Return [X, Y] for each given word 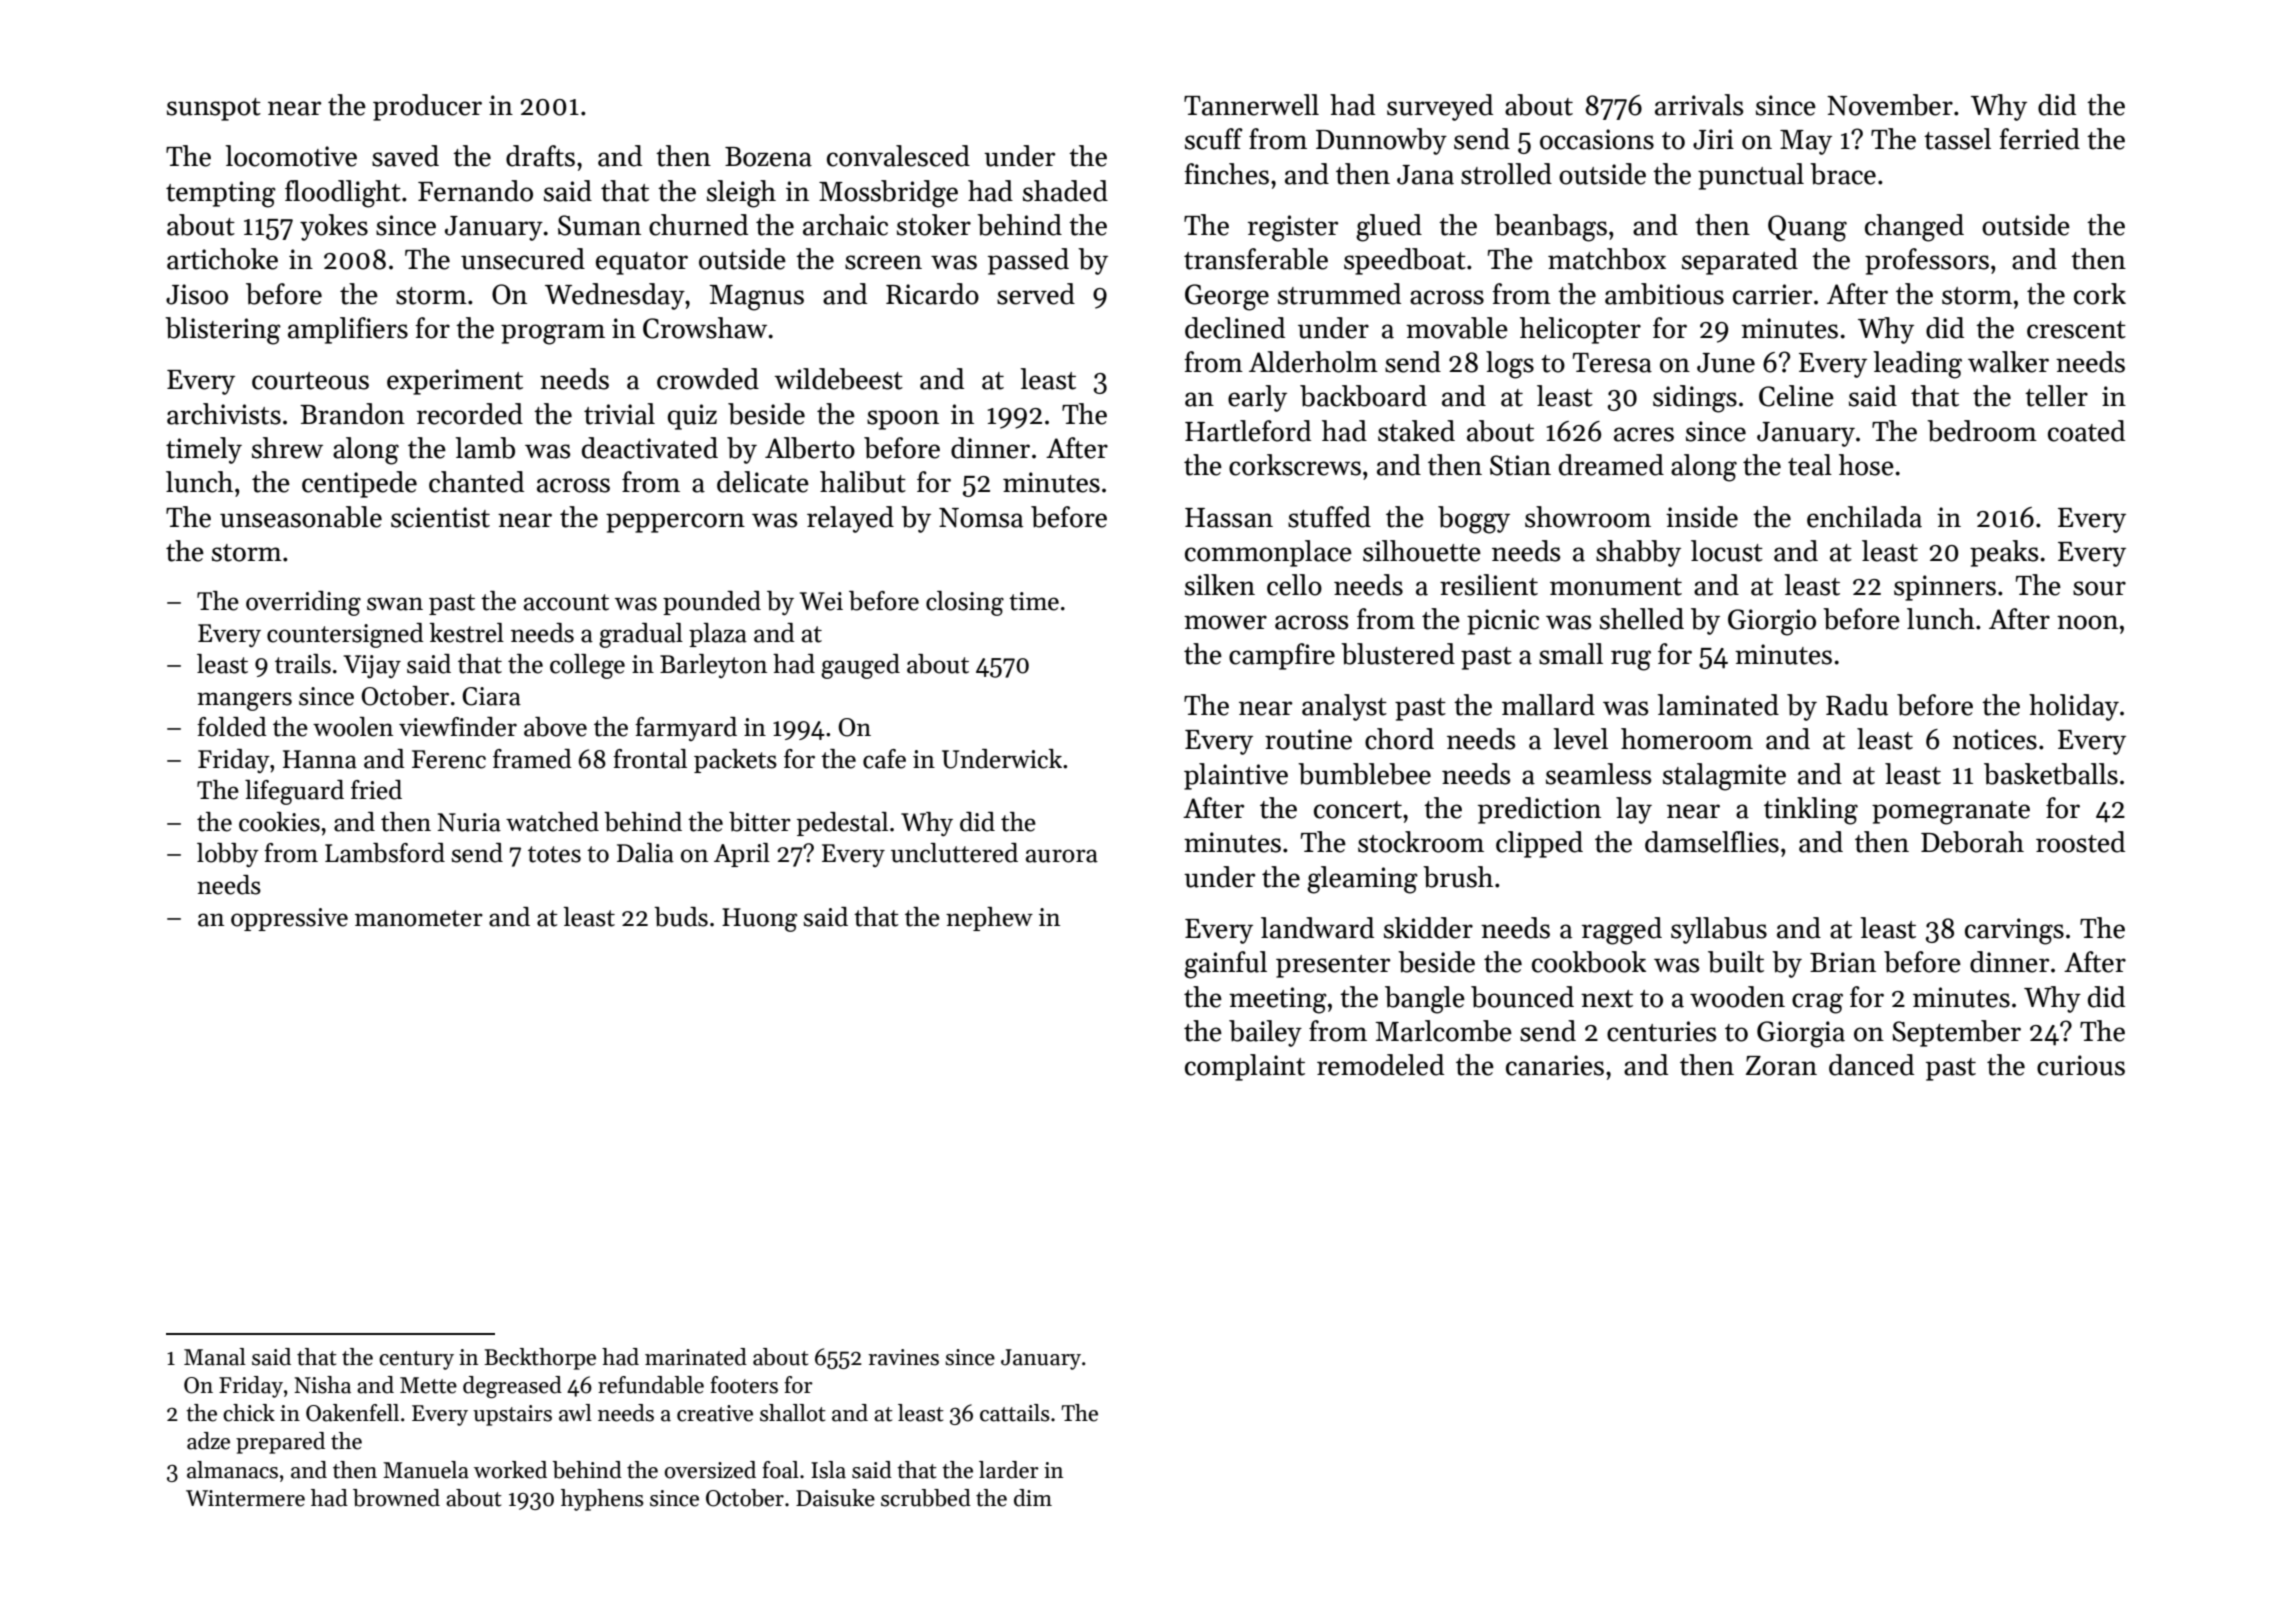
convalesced [898, 156]
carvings [2014, 931]
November [1890, 105]
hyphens [602, 1500]
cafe [884, 759]
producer [427, 107]
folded [232, 727]
